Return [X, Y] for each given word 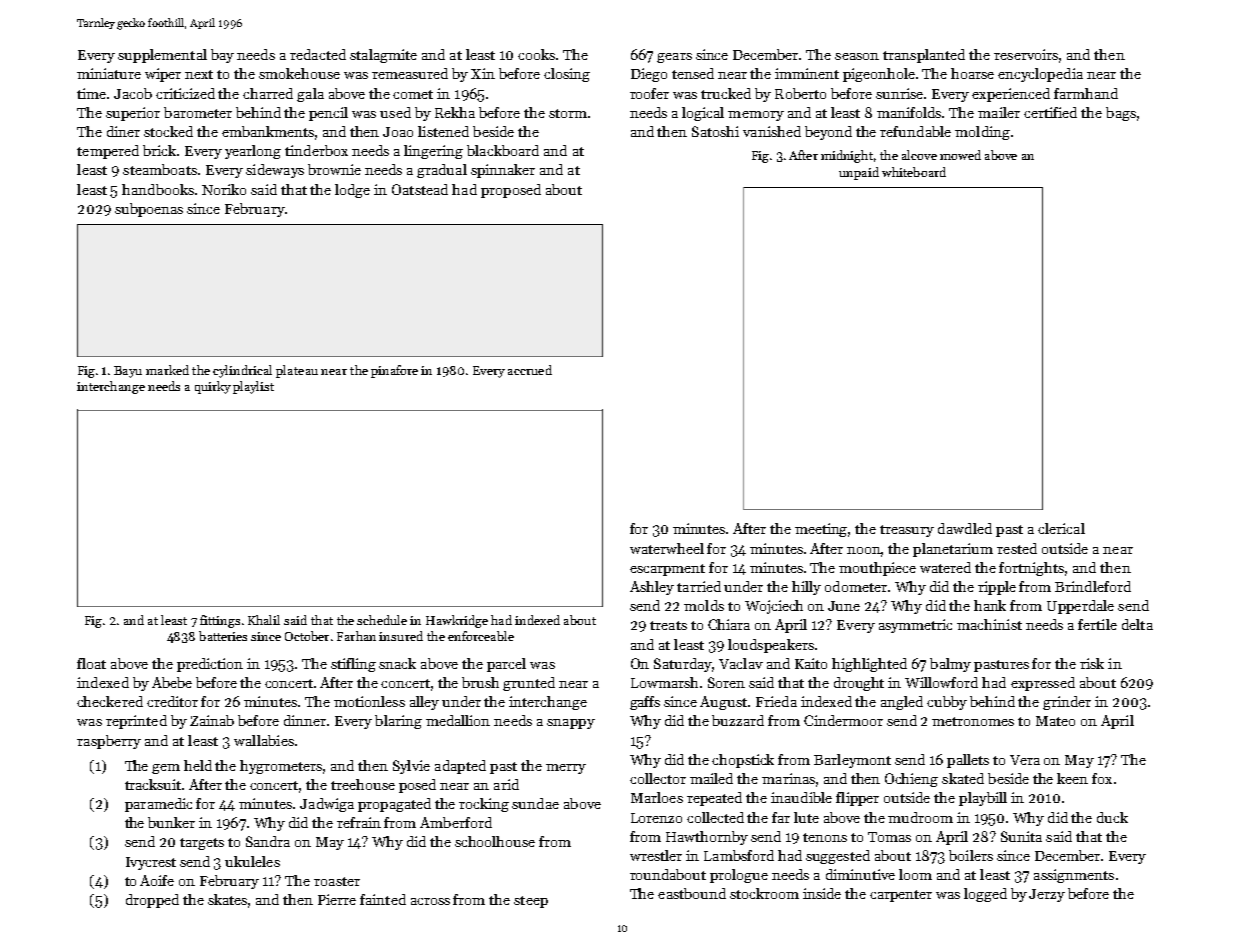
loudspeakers [771, 646]
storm [568, 113]
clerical [1061, 528]
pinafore [394, 371]
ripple [997, 588]
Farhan [356, 636]
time [91, 93]
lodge [352, 191]
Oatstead [420, 189]
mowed [960, 155]
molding [982, 133]
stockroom [764, 893]
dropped [152, 901]
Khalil [264, 620]
